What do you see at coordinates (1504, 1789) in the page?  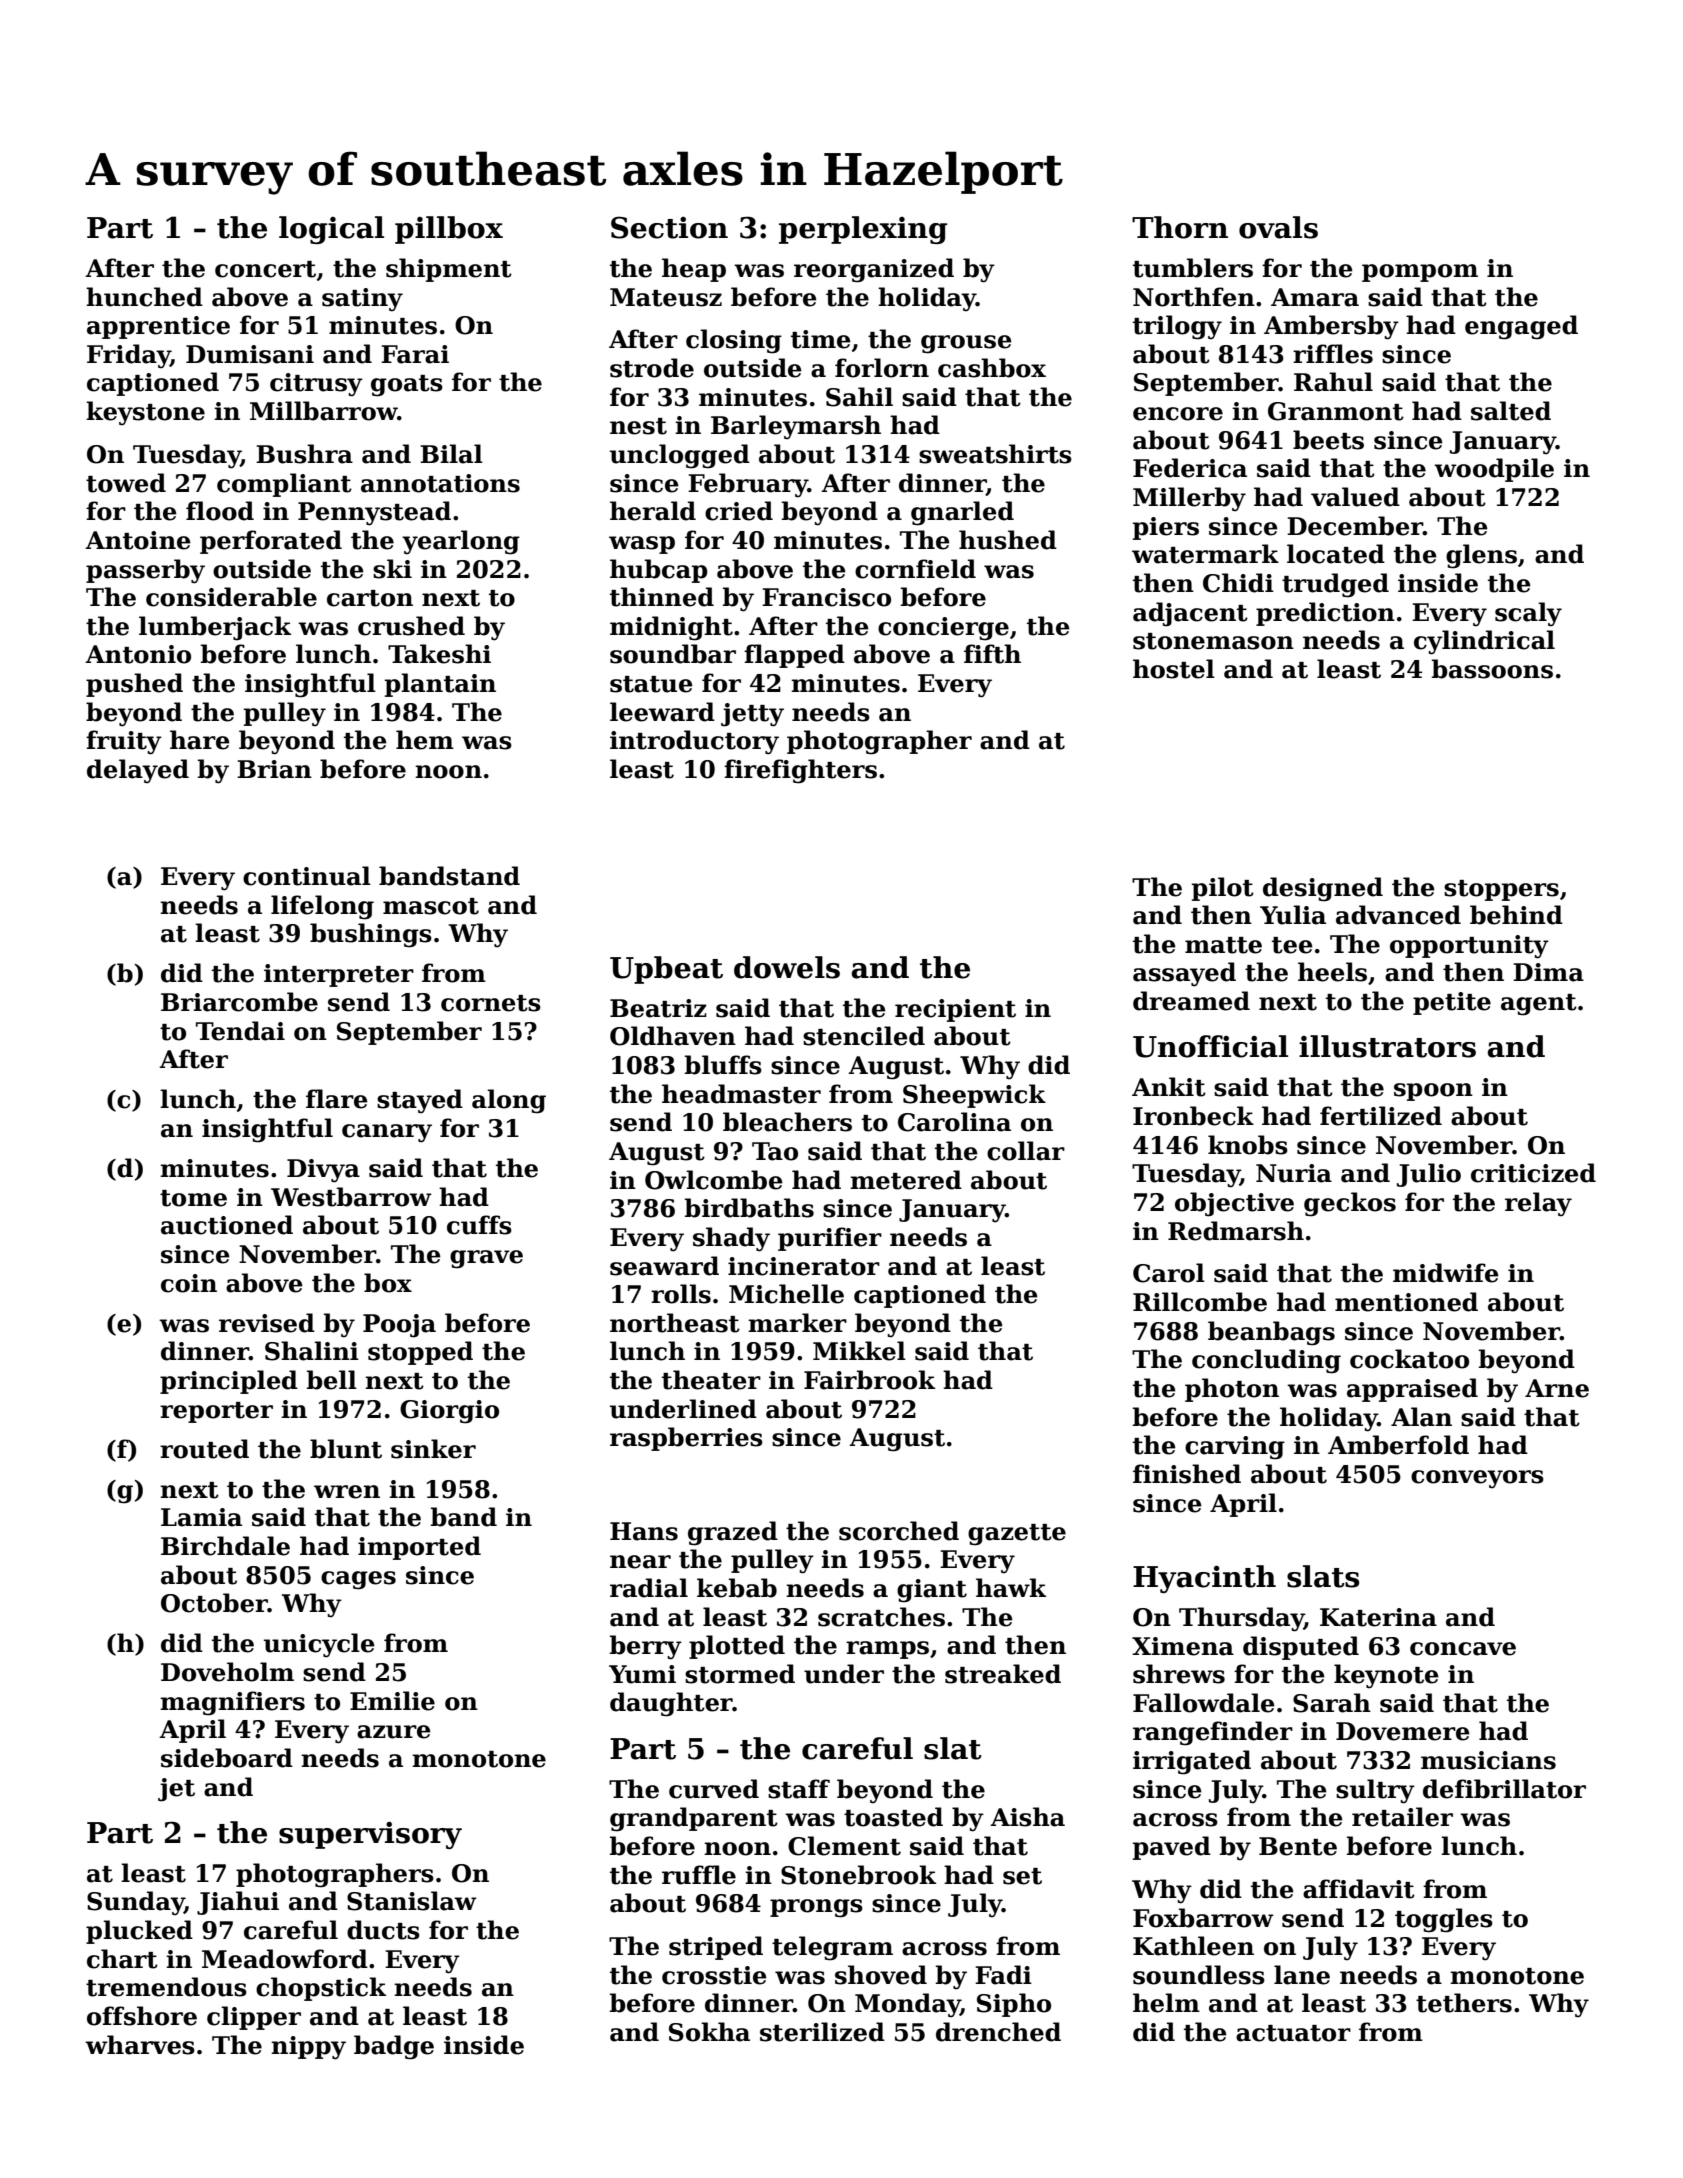 I see `defibrillator` at bounding box center [1504, 1789].
